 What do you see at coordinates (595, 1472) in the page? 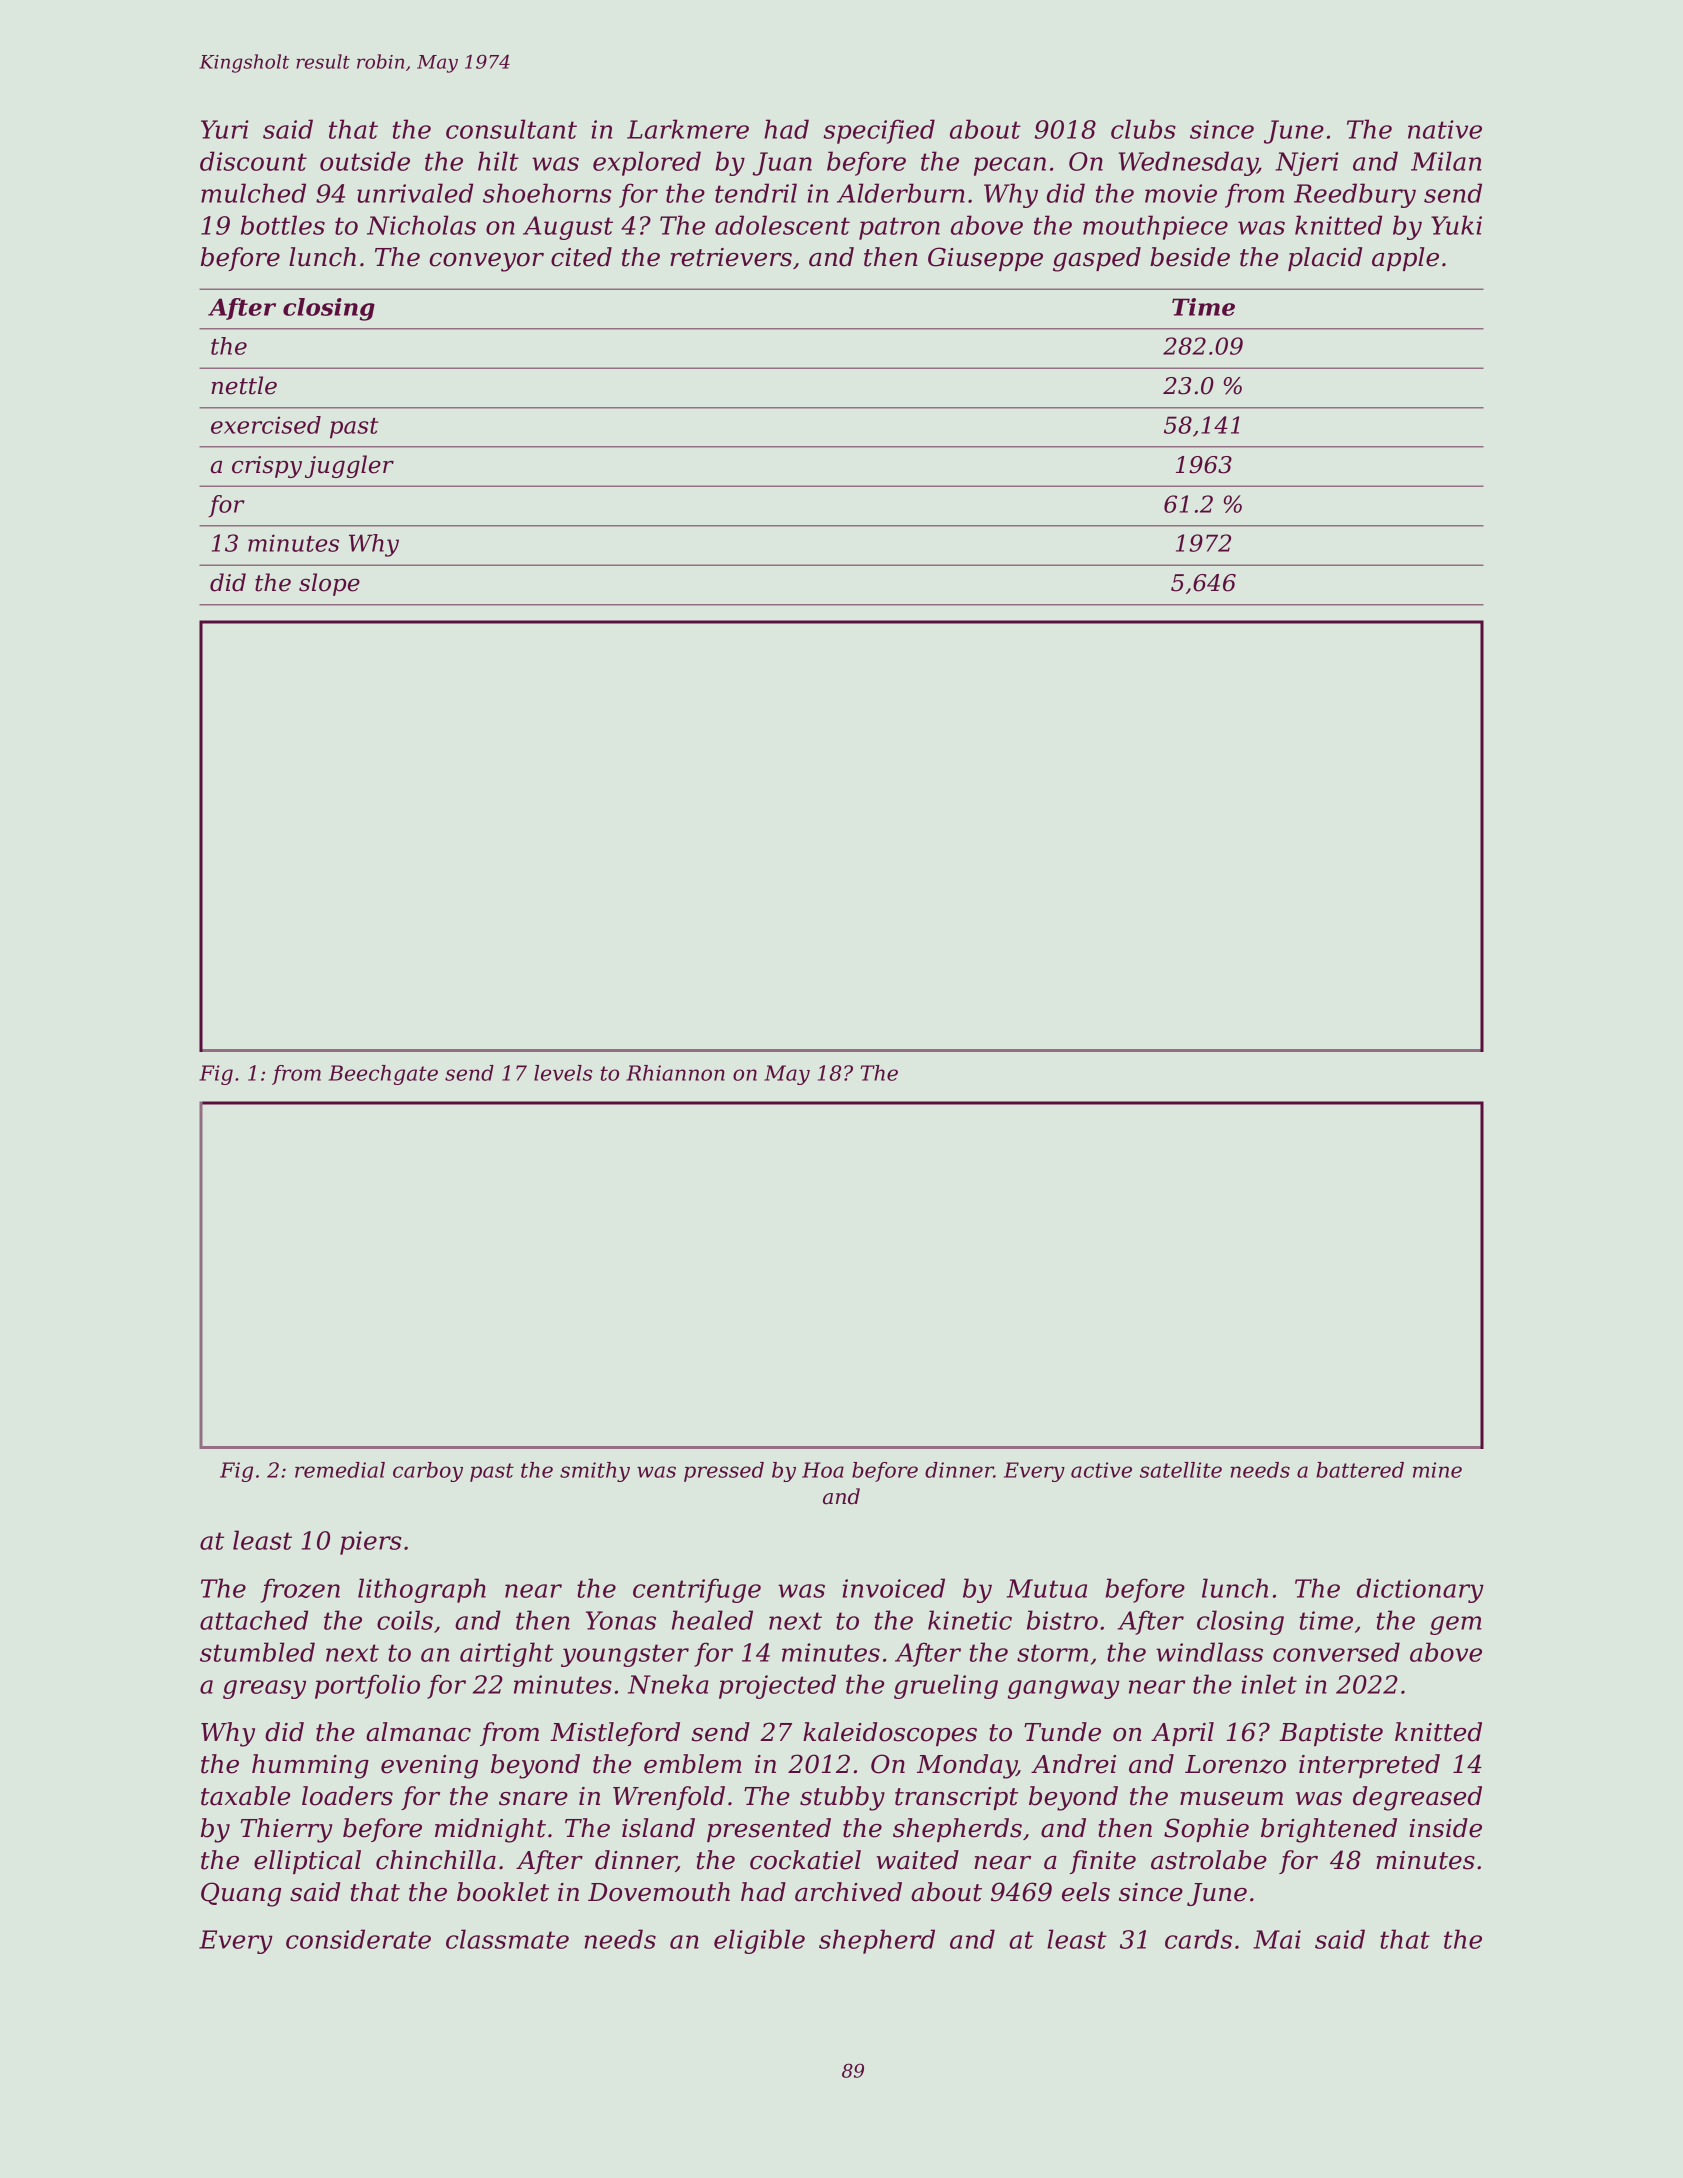
I see `smithy` at bounding box center [595, 1472].
